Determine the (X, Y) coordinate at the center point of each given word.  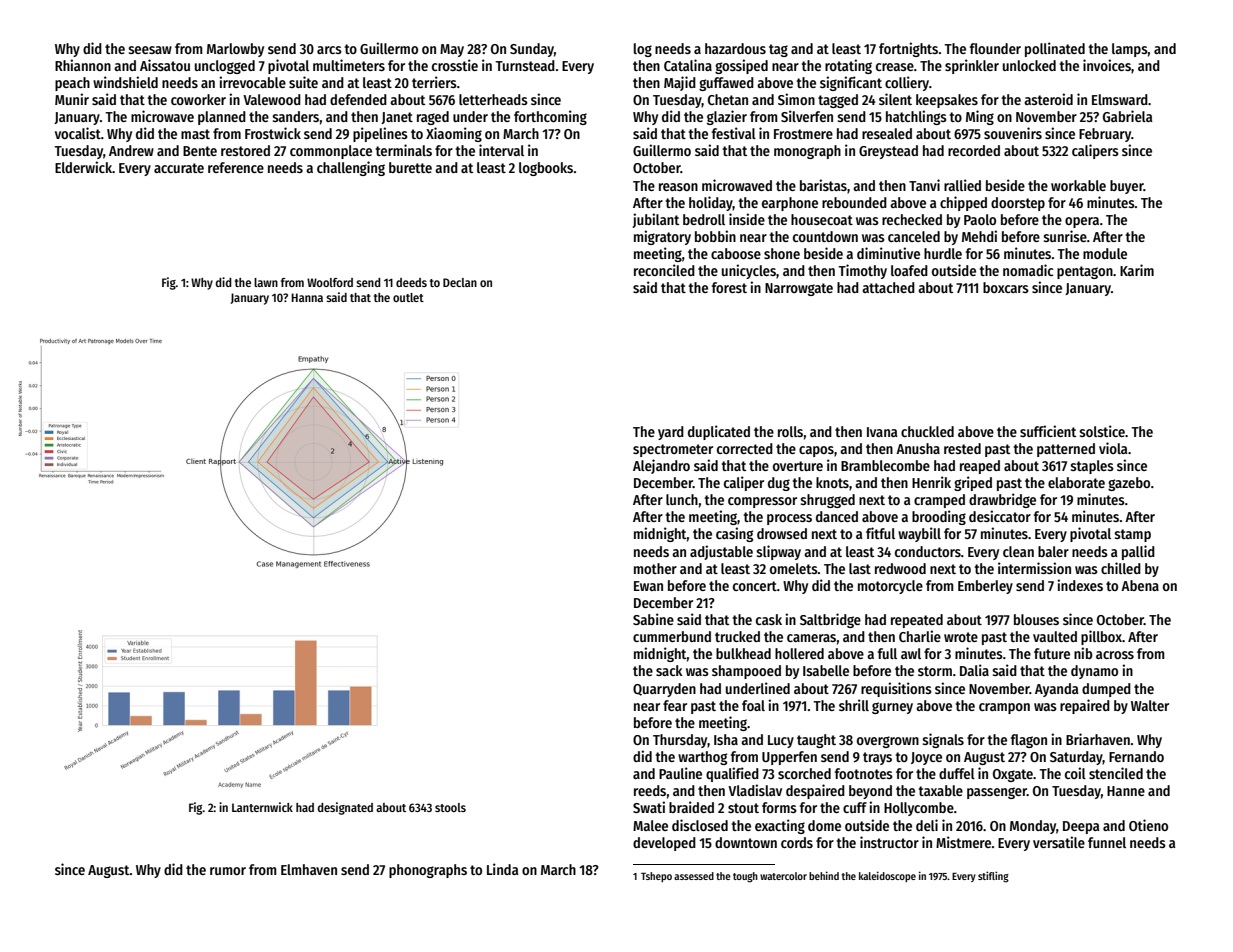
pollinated (1055, 49)
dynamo (1094, 672)
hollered (799, 653)
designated (345, 808)
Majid (680, 83)
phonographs (428, 871)
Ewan (648, 586)
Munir (72, 99)
